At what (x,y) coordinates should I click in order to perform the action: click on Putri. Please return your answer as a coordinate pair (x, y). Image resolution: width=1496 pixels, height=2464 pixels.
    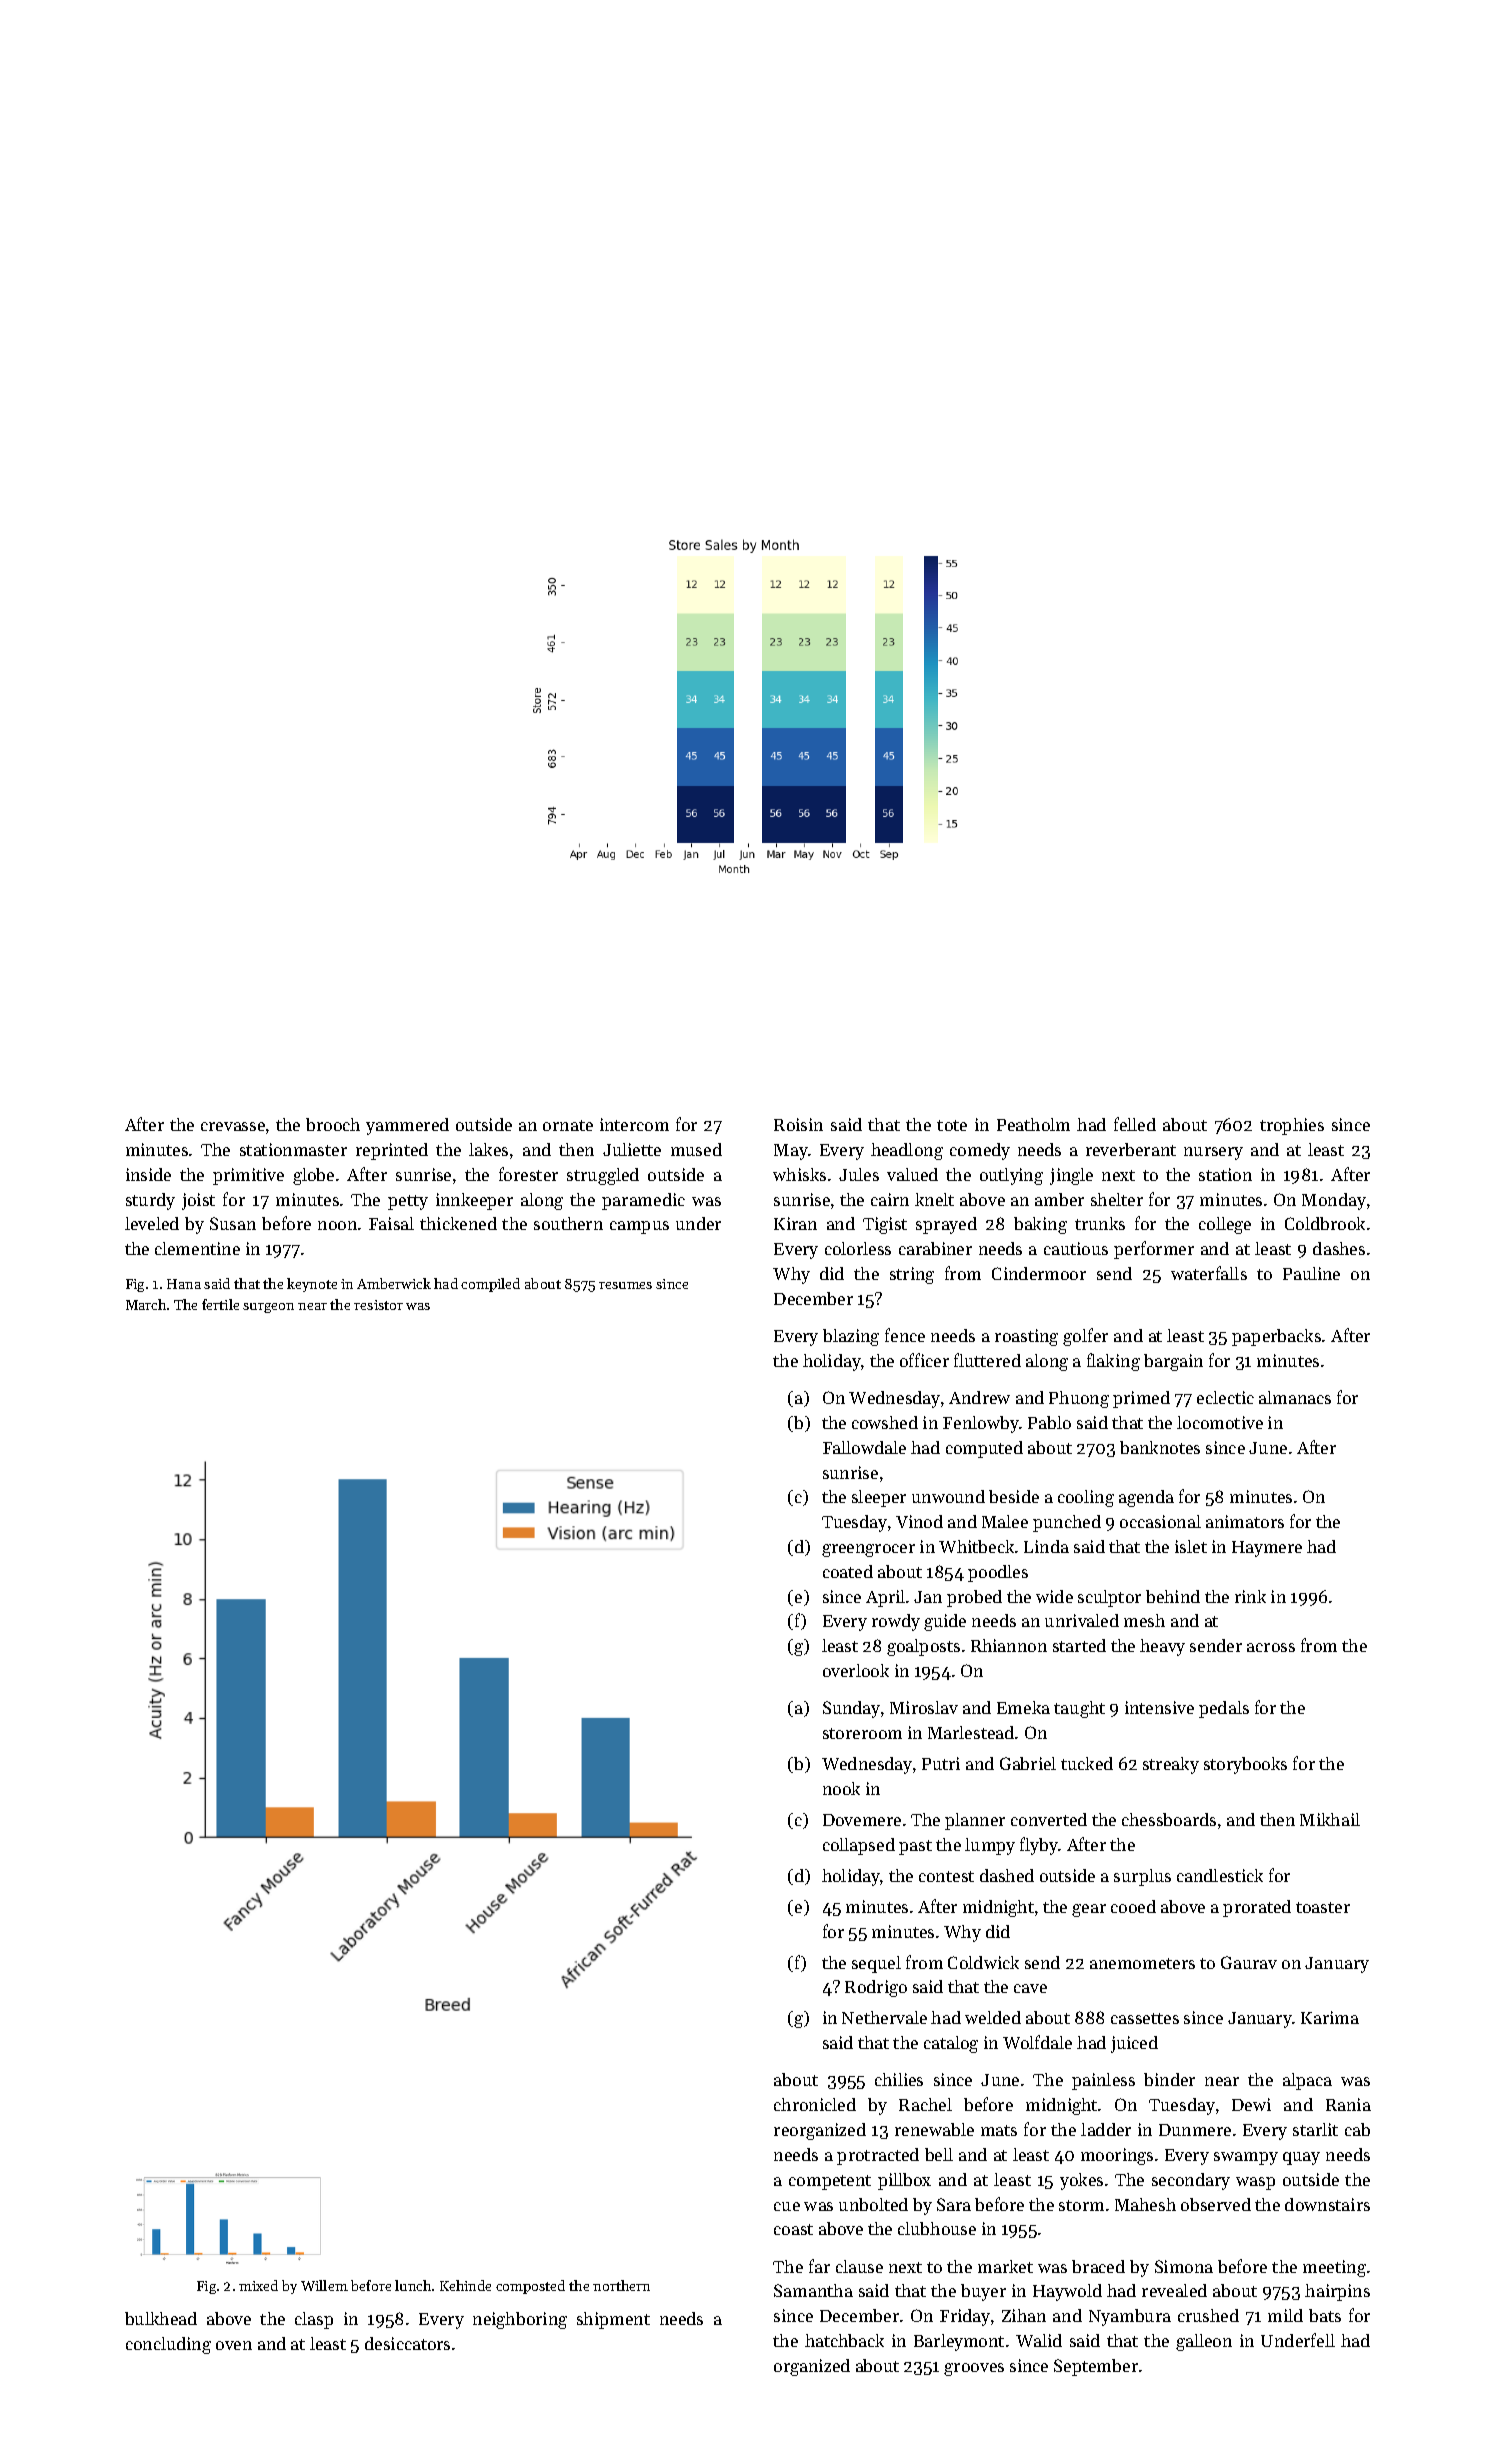
    Looking at the image, I should click on (941, 1763).
